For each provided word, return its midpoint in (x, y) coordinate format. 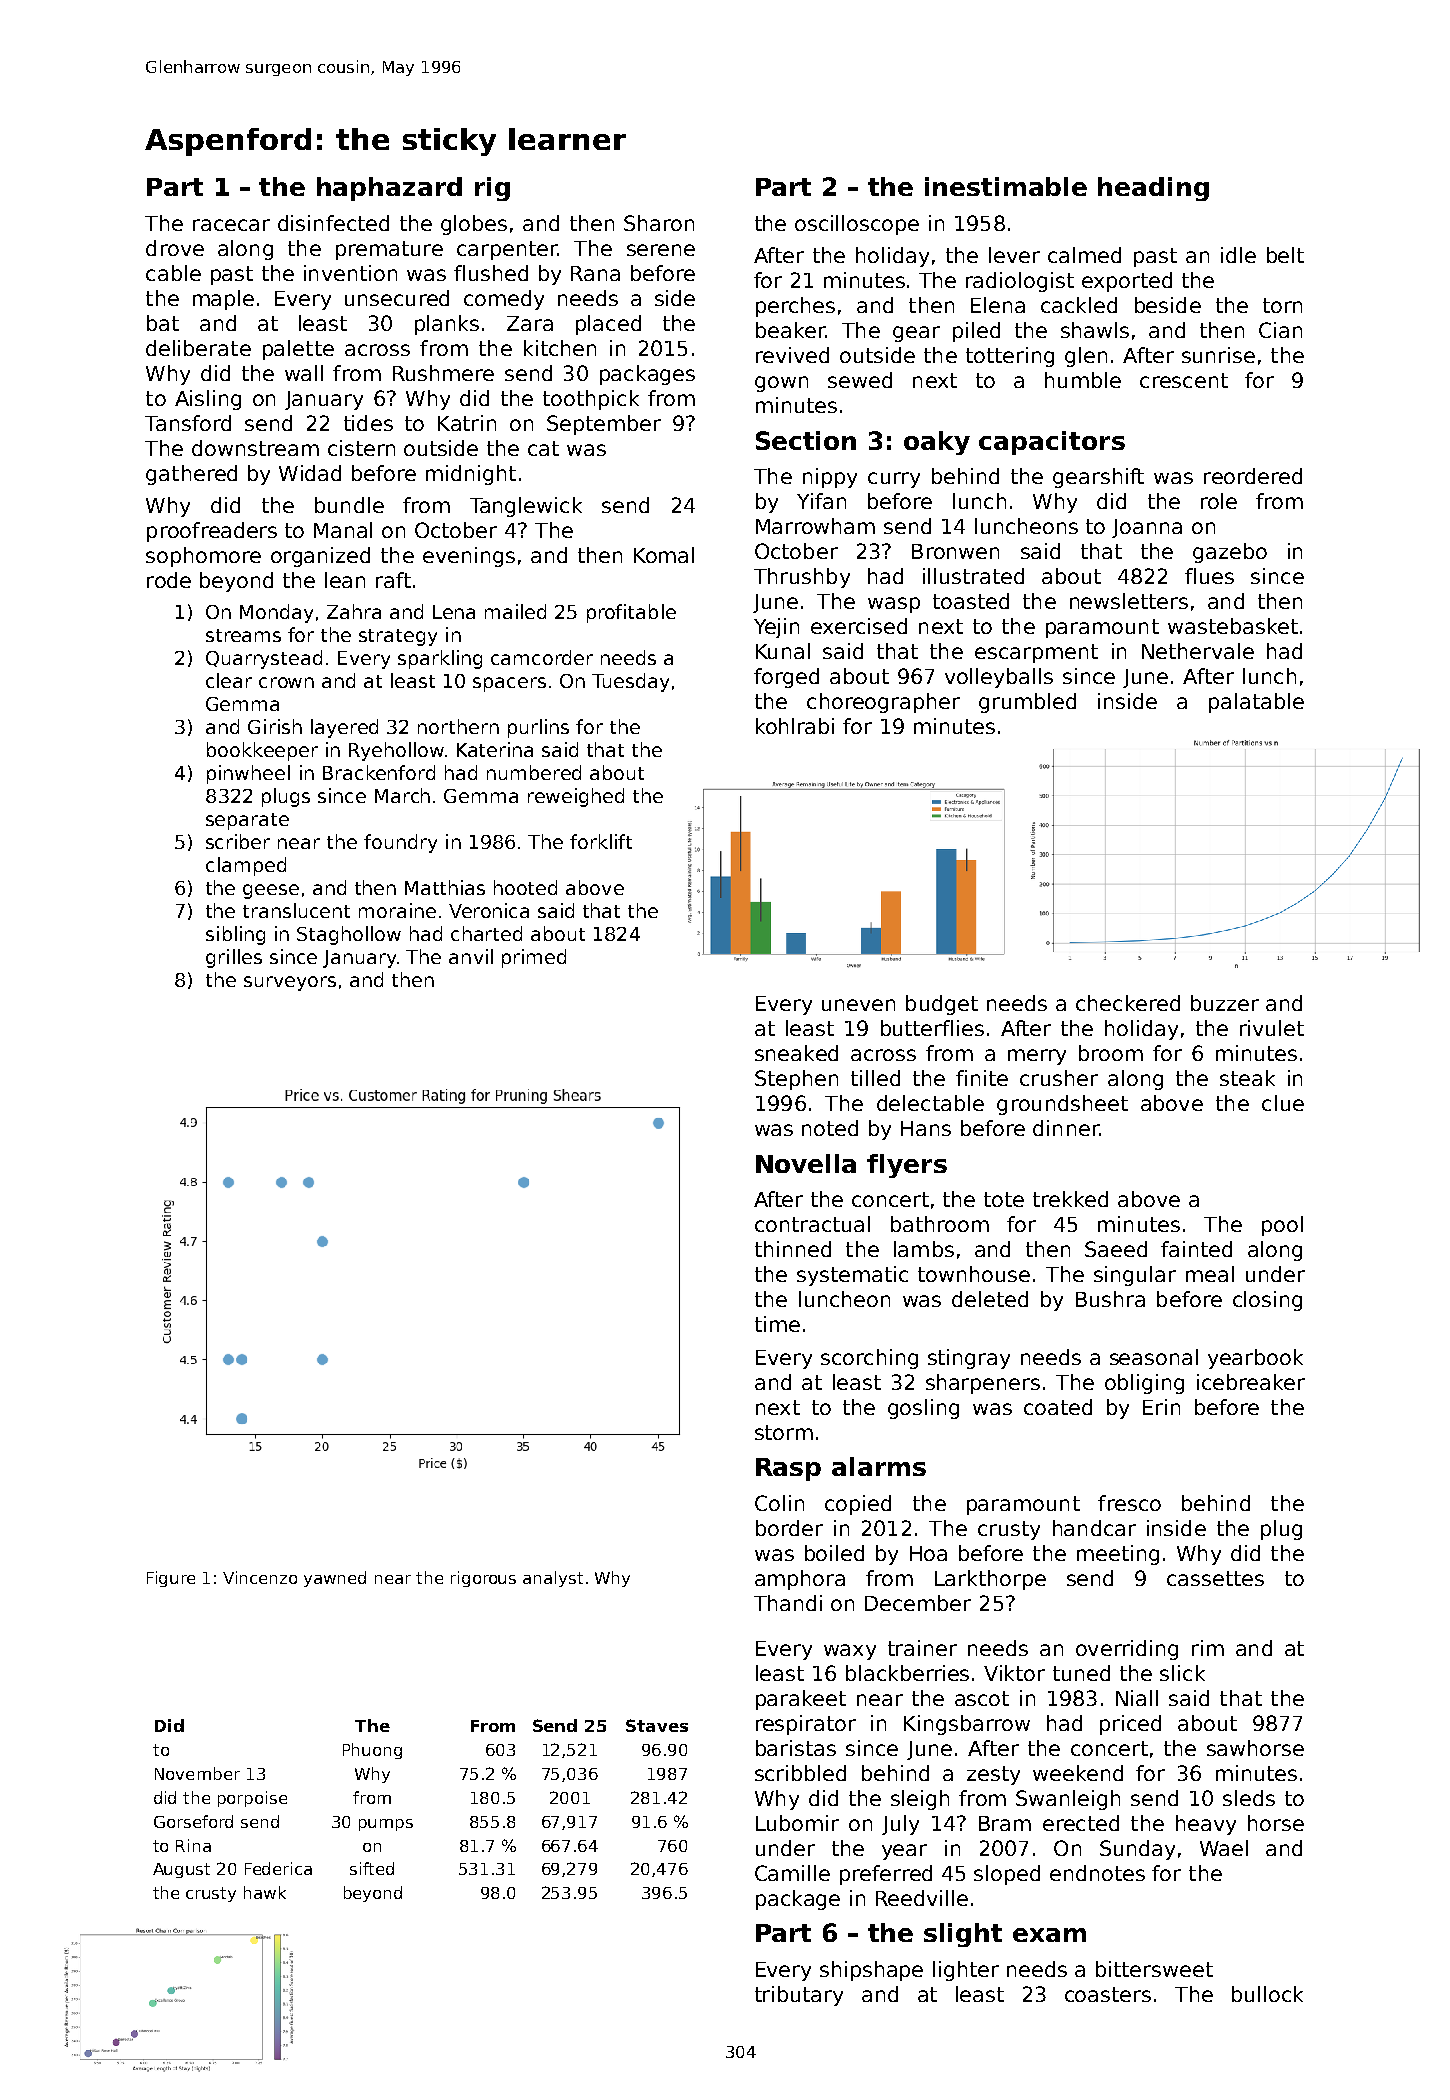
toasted (971, 601)
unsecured (397, 298)
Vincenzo (260, 1577)
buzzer (1225, 1003)
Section (806, 440)
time (777, 1324)
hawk (265, 1892)
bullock (1267, 1994)
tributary (799, 1996)
